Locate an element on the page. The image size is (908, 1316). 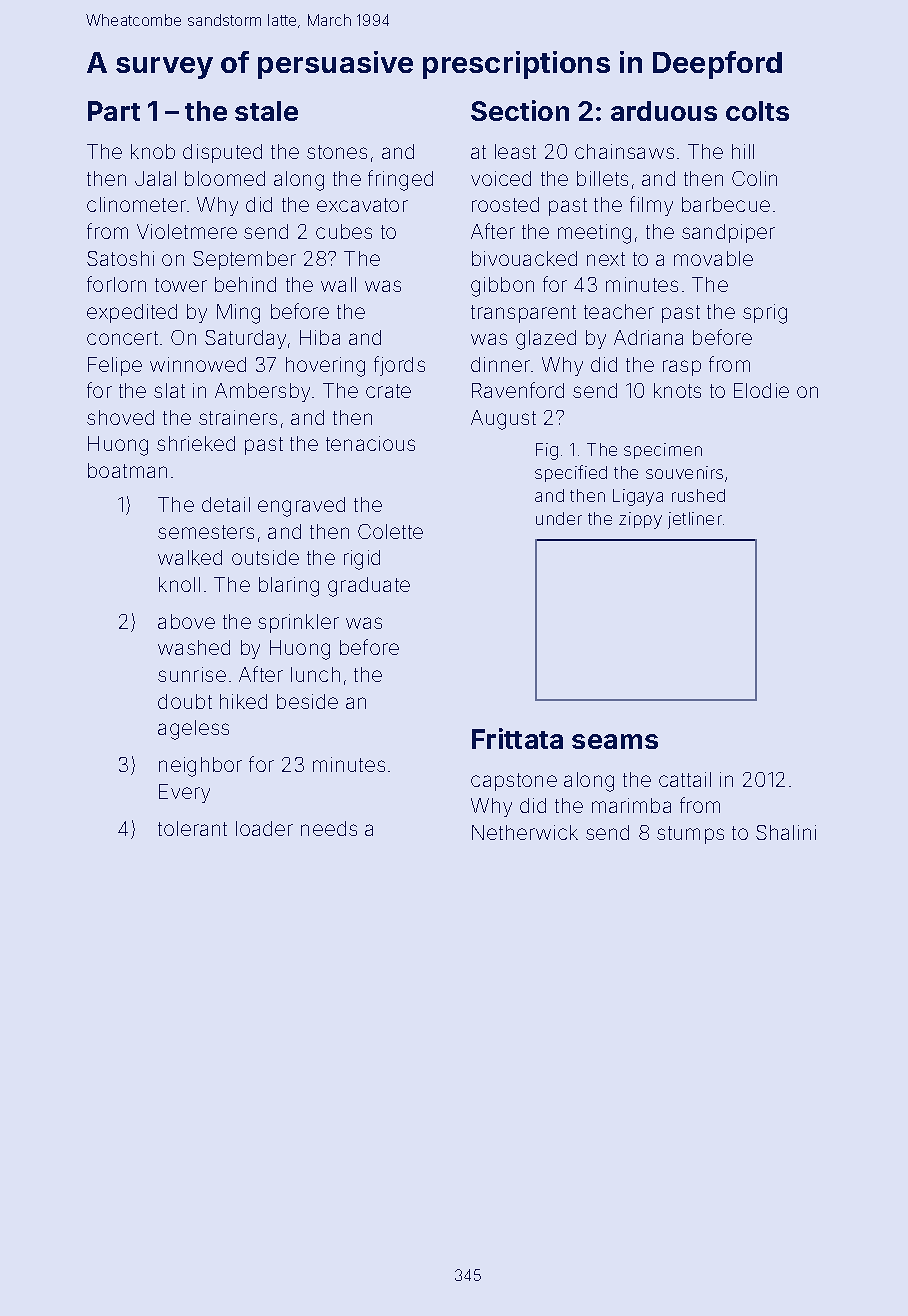
Part is located at coordinates (114, 111).
